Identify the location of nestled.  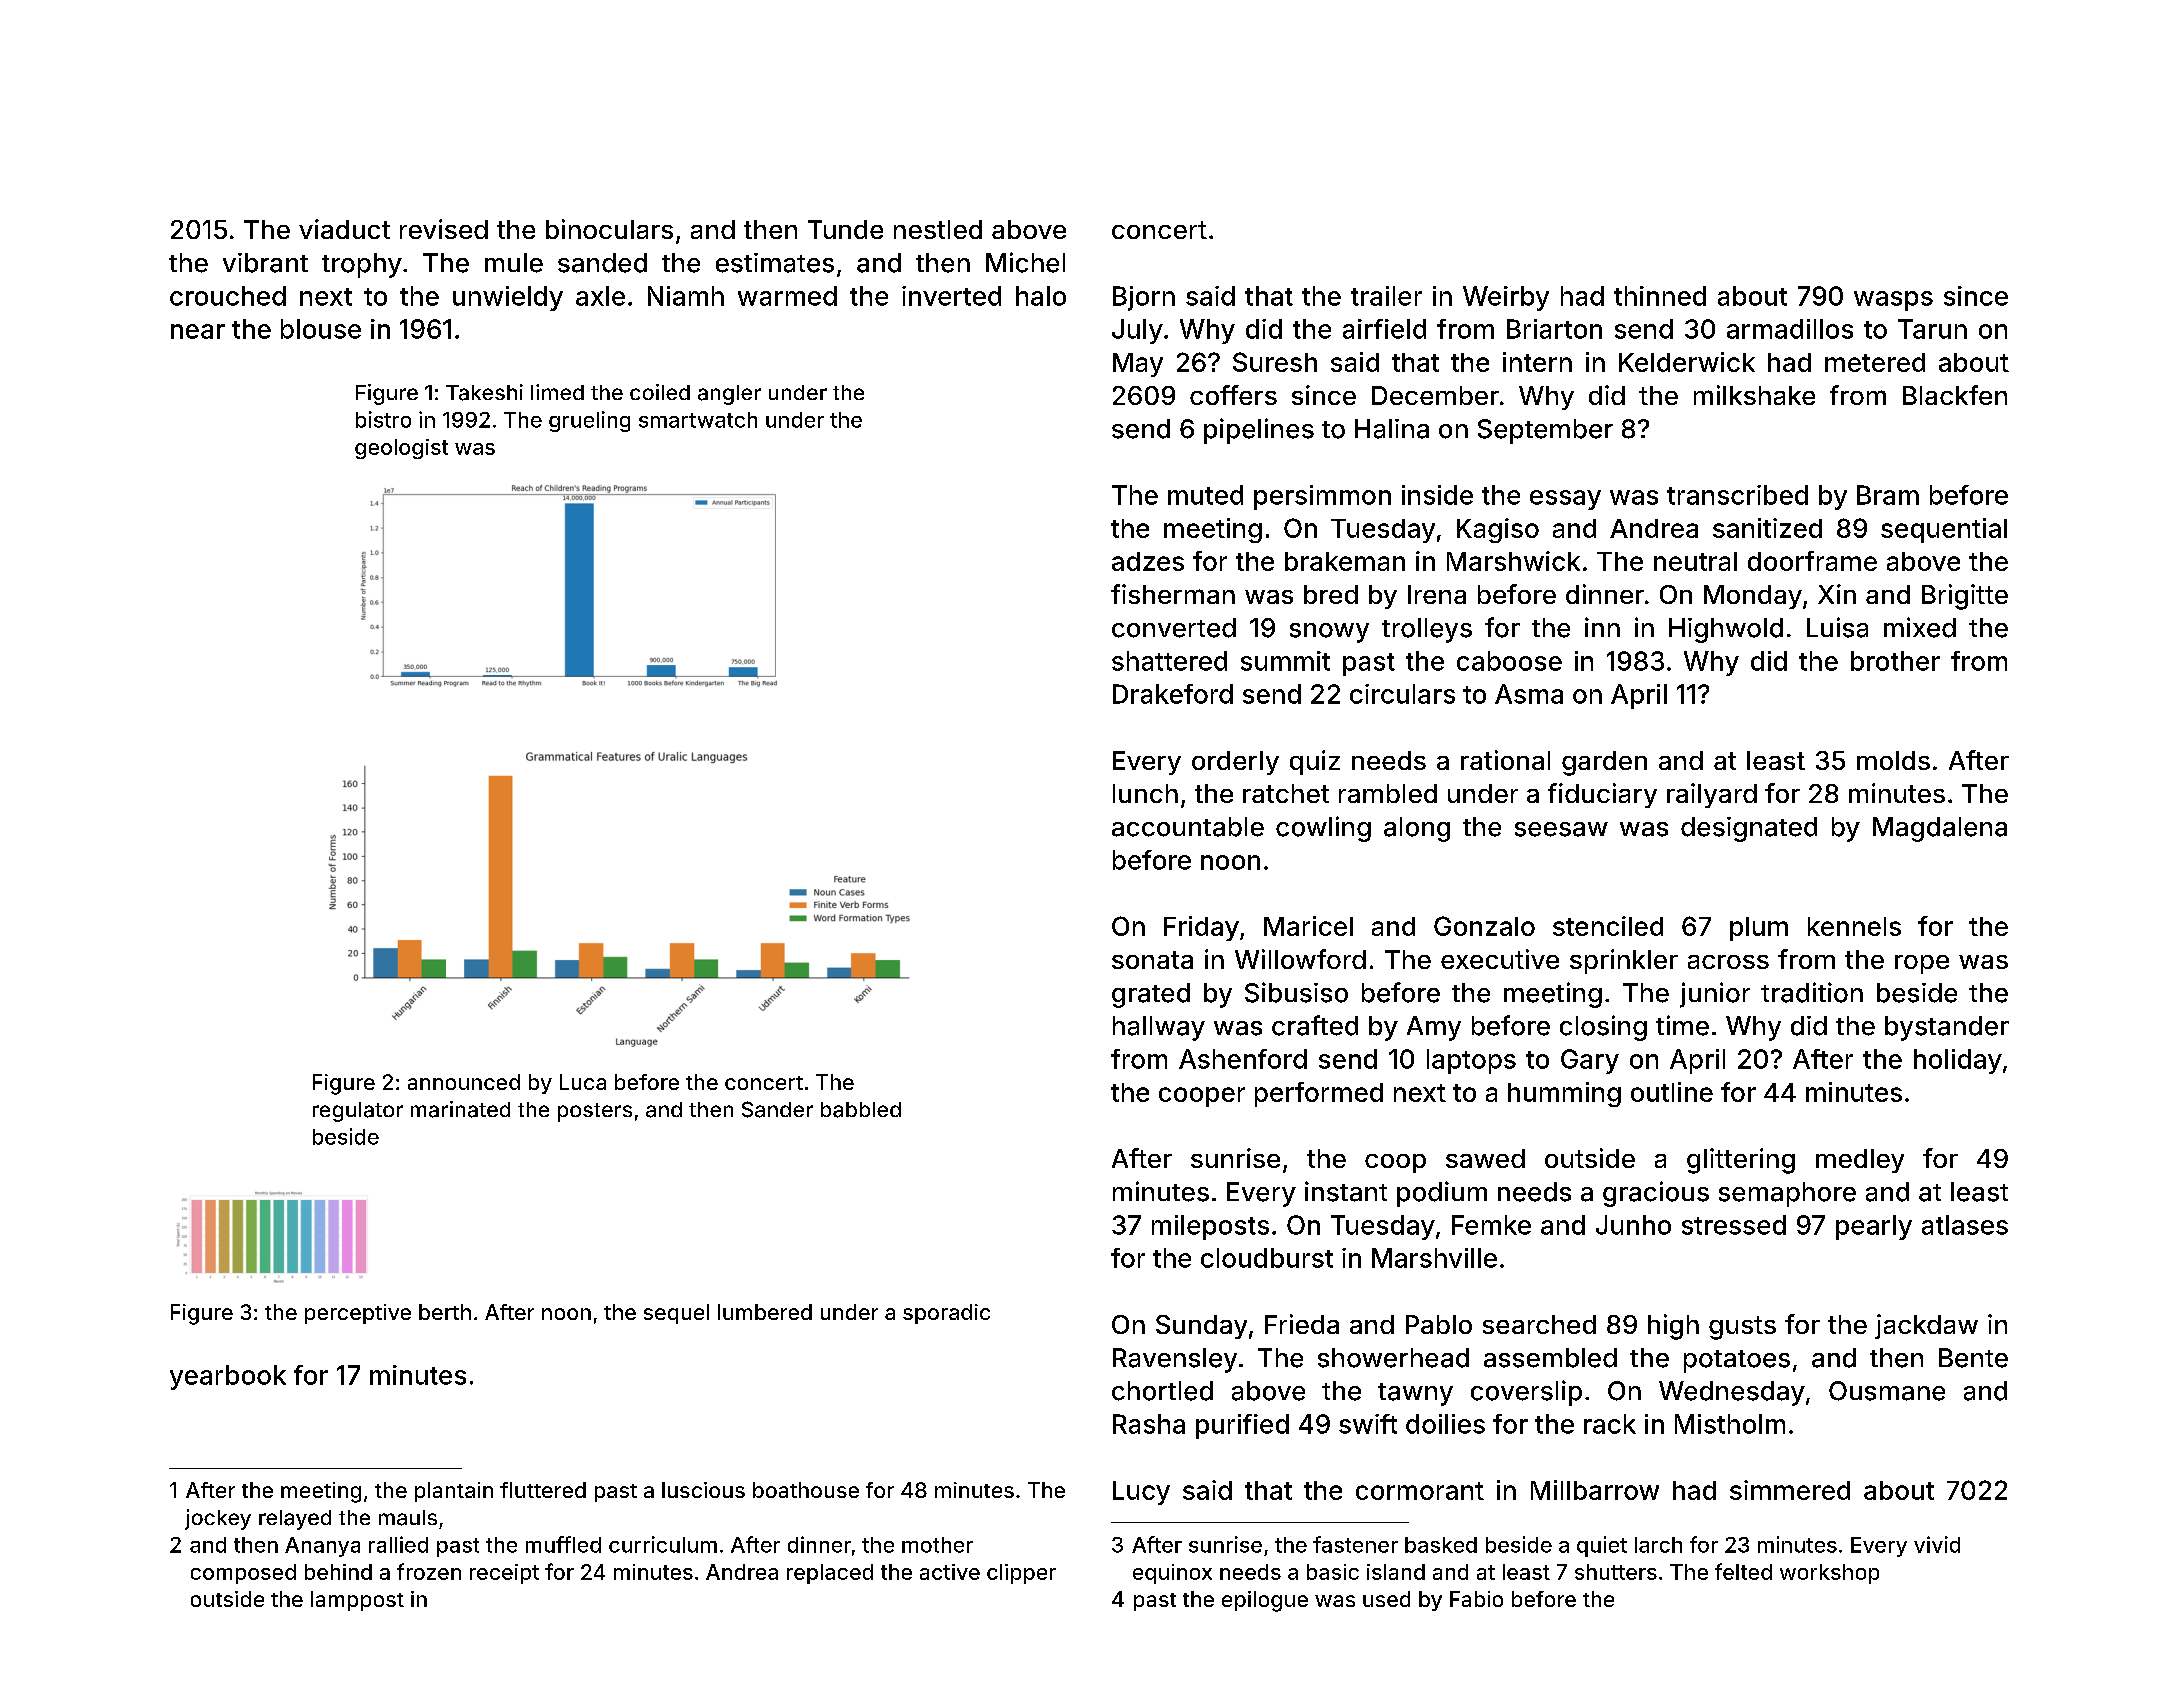
(938, 229).
